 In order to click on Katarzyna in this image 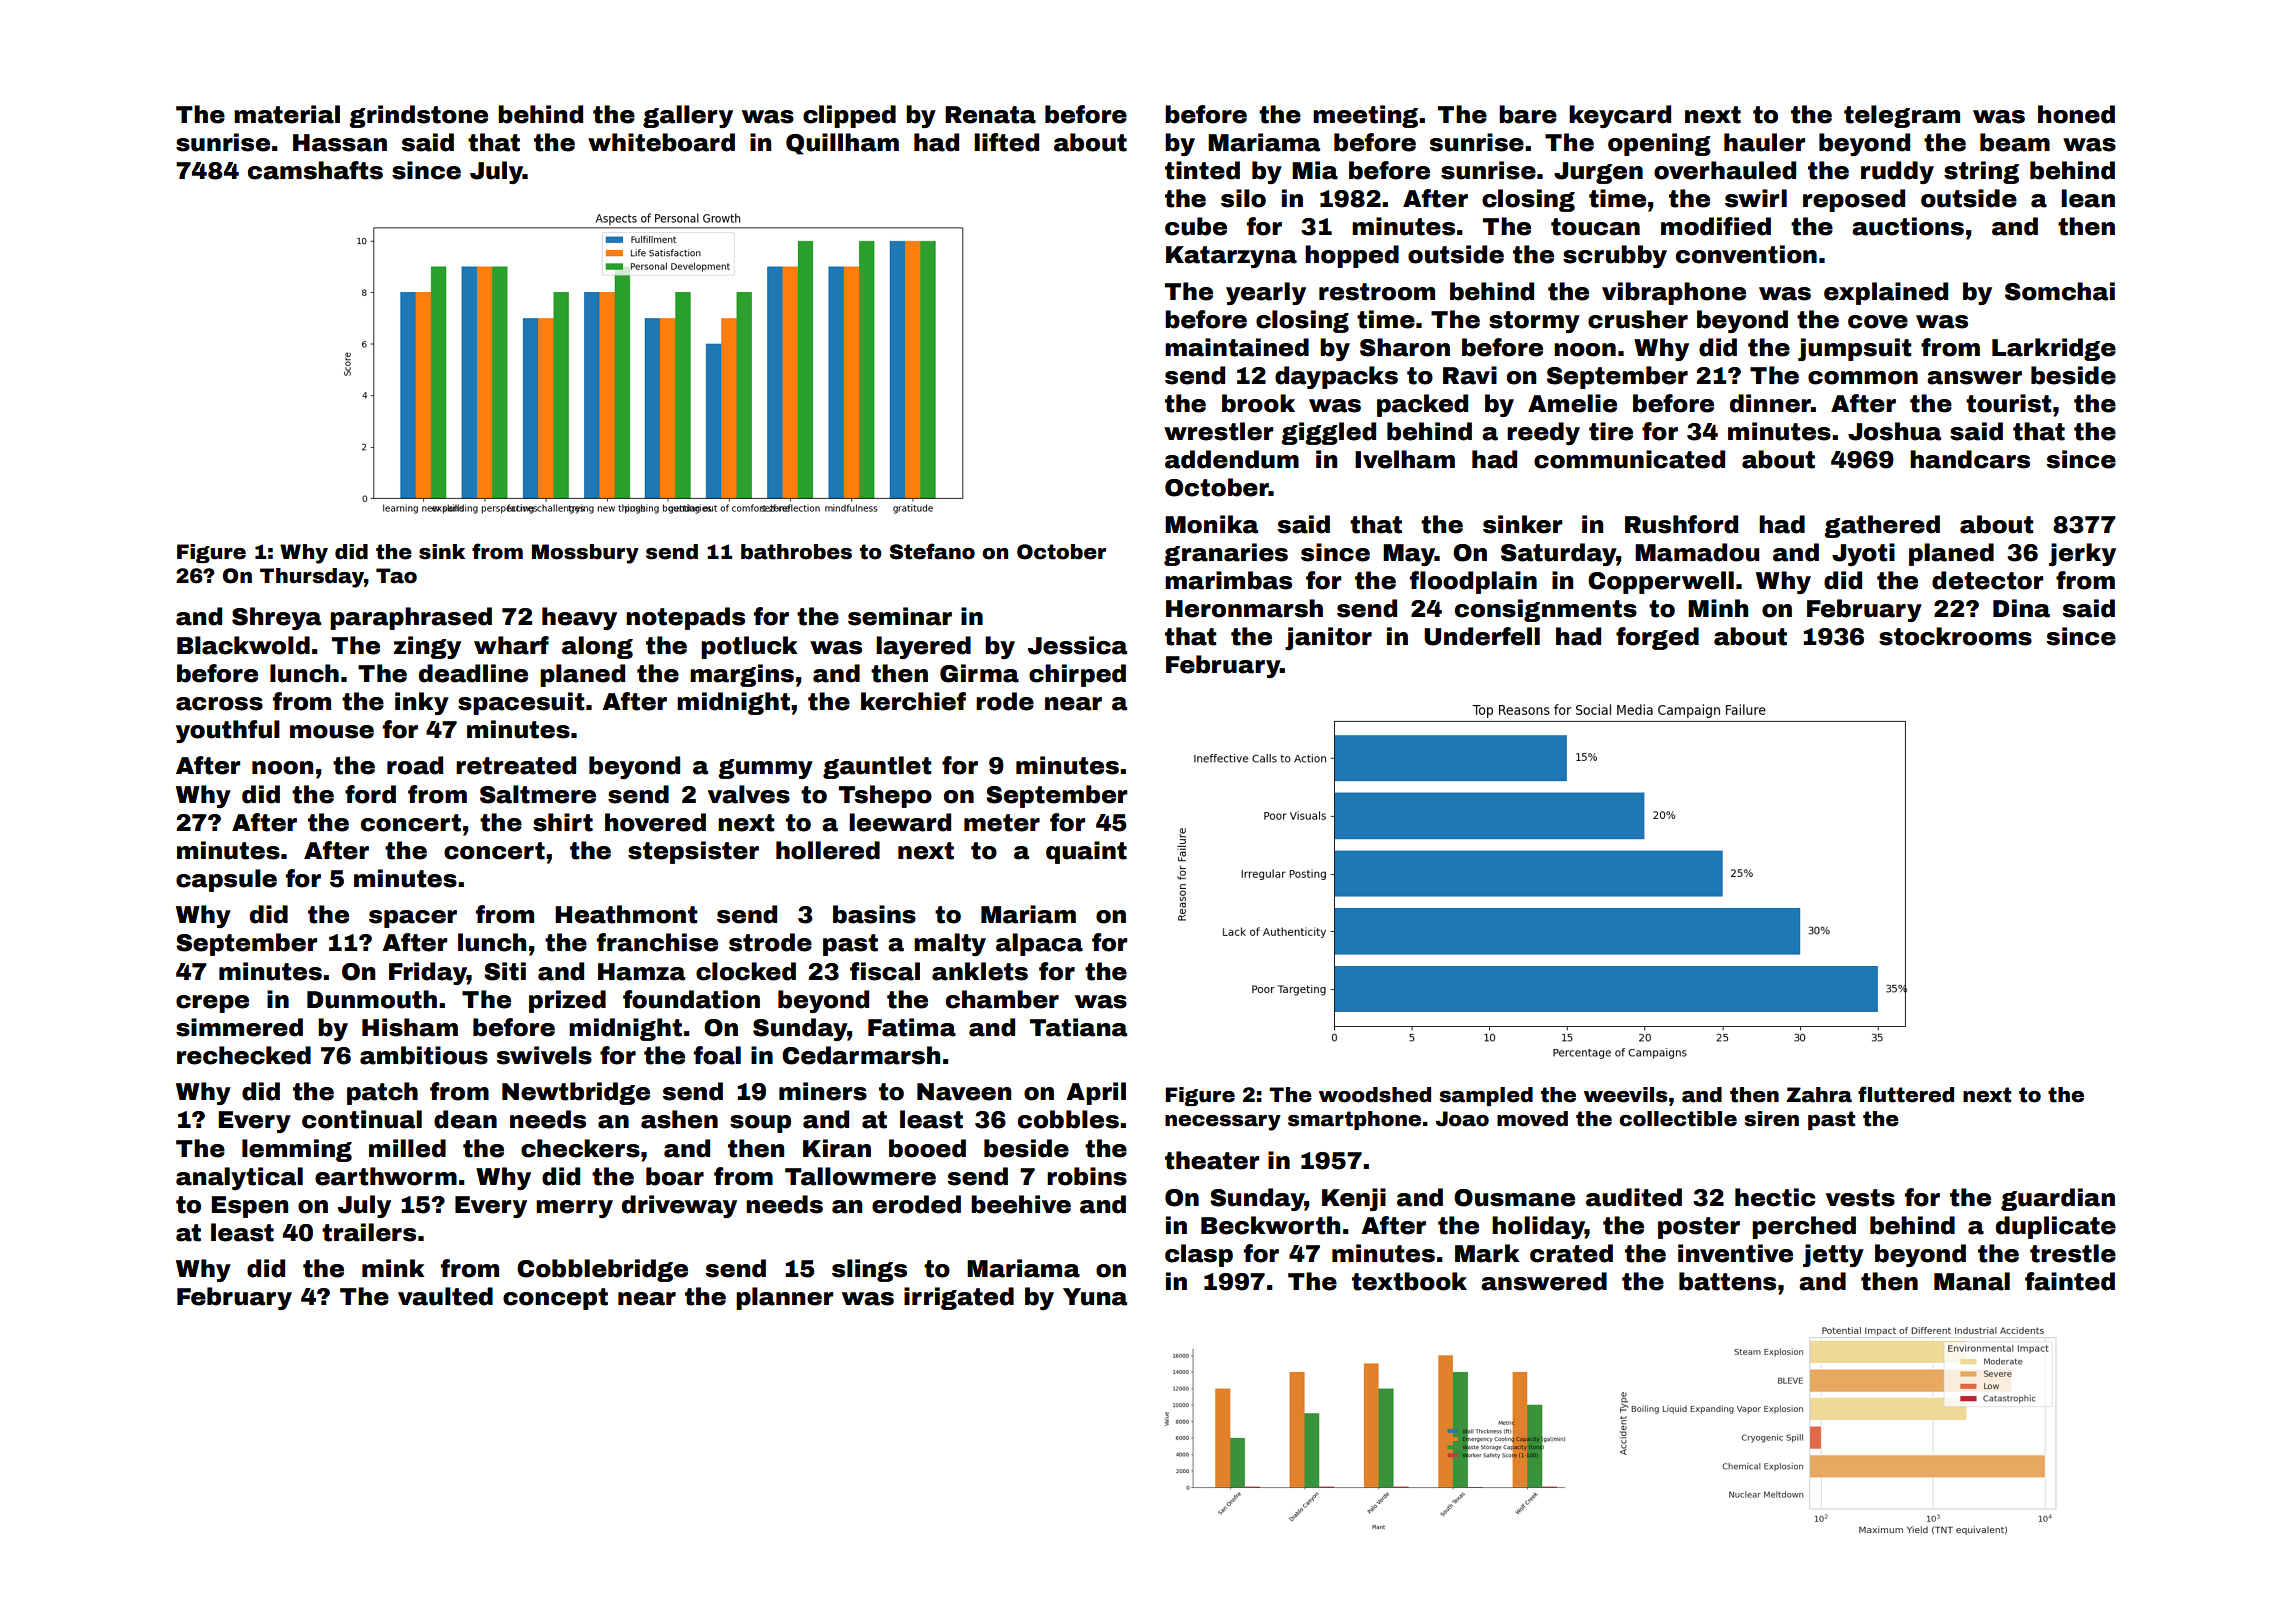, I will do `click(1231, 257)`.
